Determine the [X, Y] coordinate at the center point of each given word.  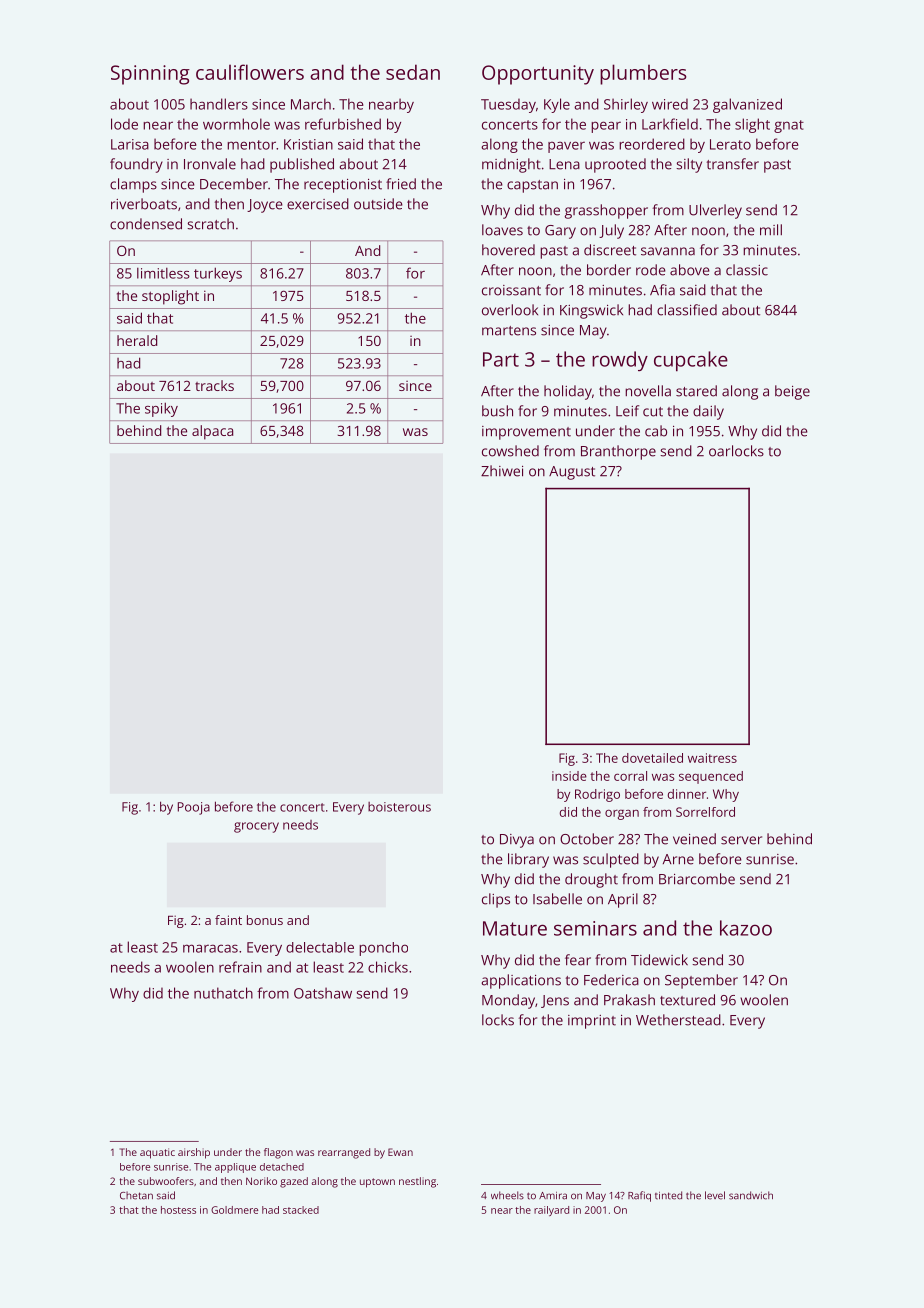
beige [792, 392]
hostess [178, 1210]
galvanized [747, 105]
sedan [413, 72]
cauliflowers [250, 72]
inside [569, 776]
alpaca [212, 432]
